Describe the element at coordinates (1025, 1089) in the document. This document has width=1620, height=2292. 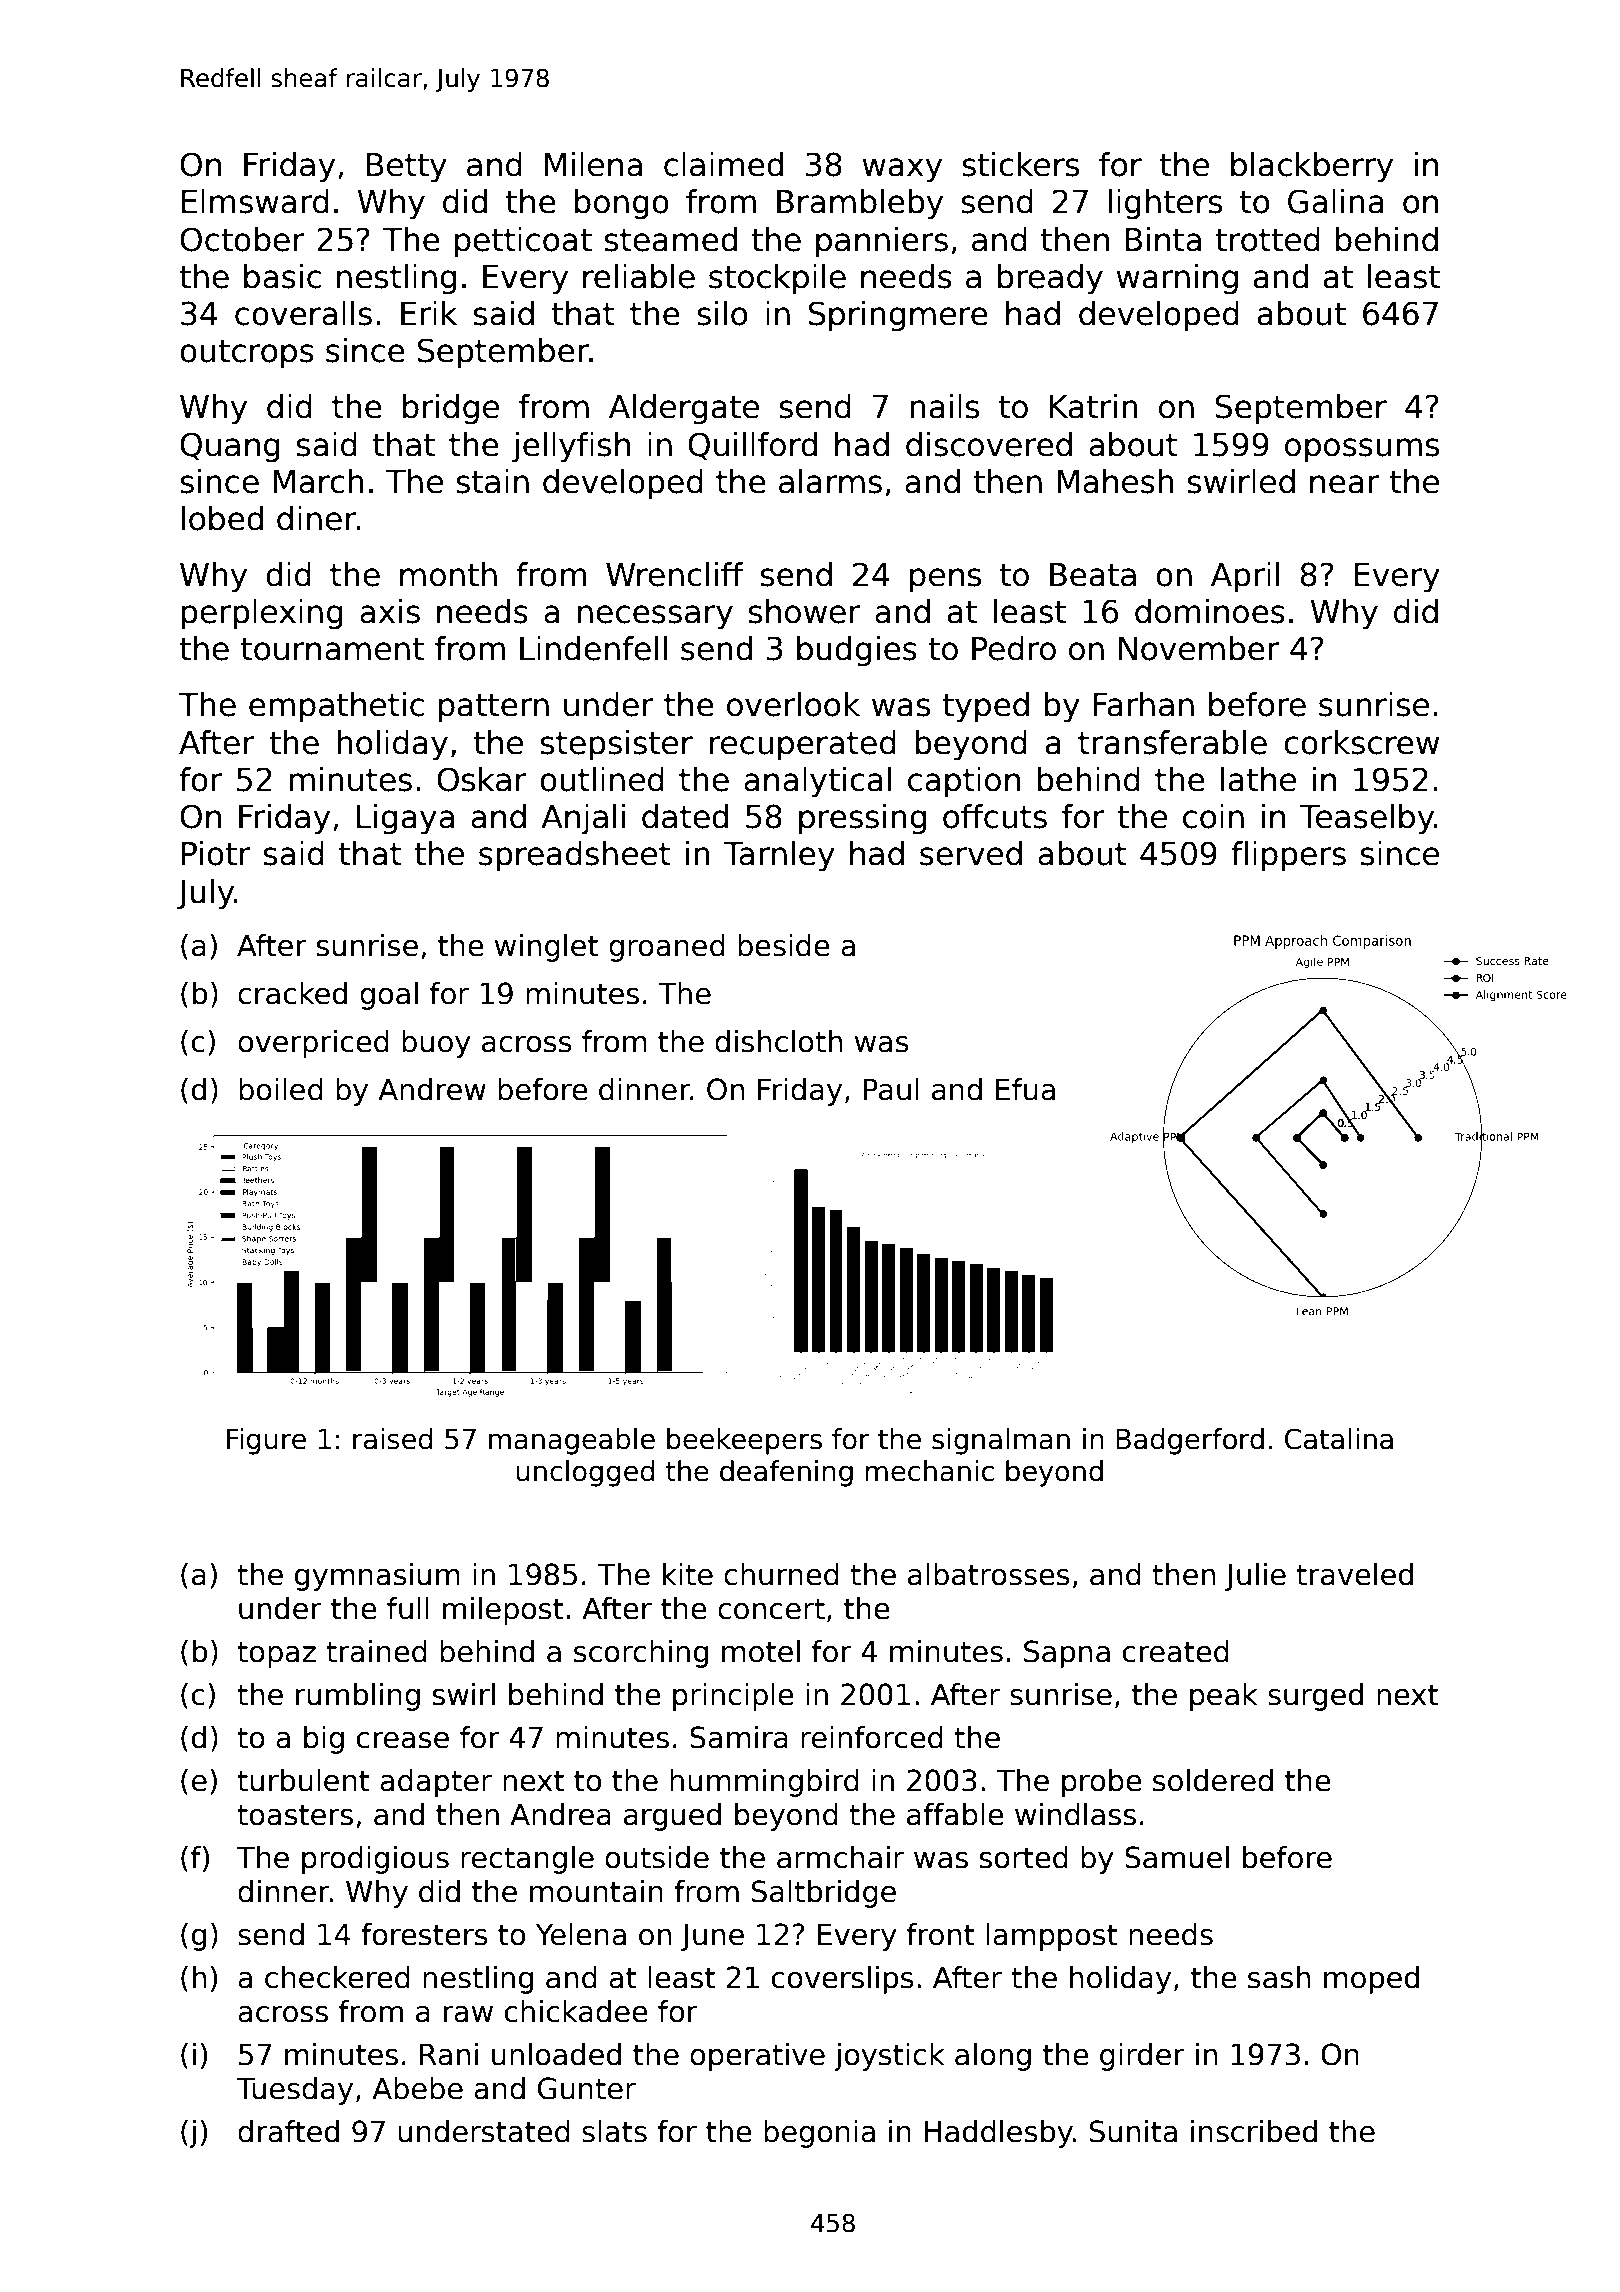
I see `Efua` at that location.
